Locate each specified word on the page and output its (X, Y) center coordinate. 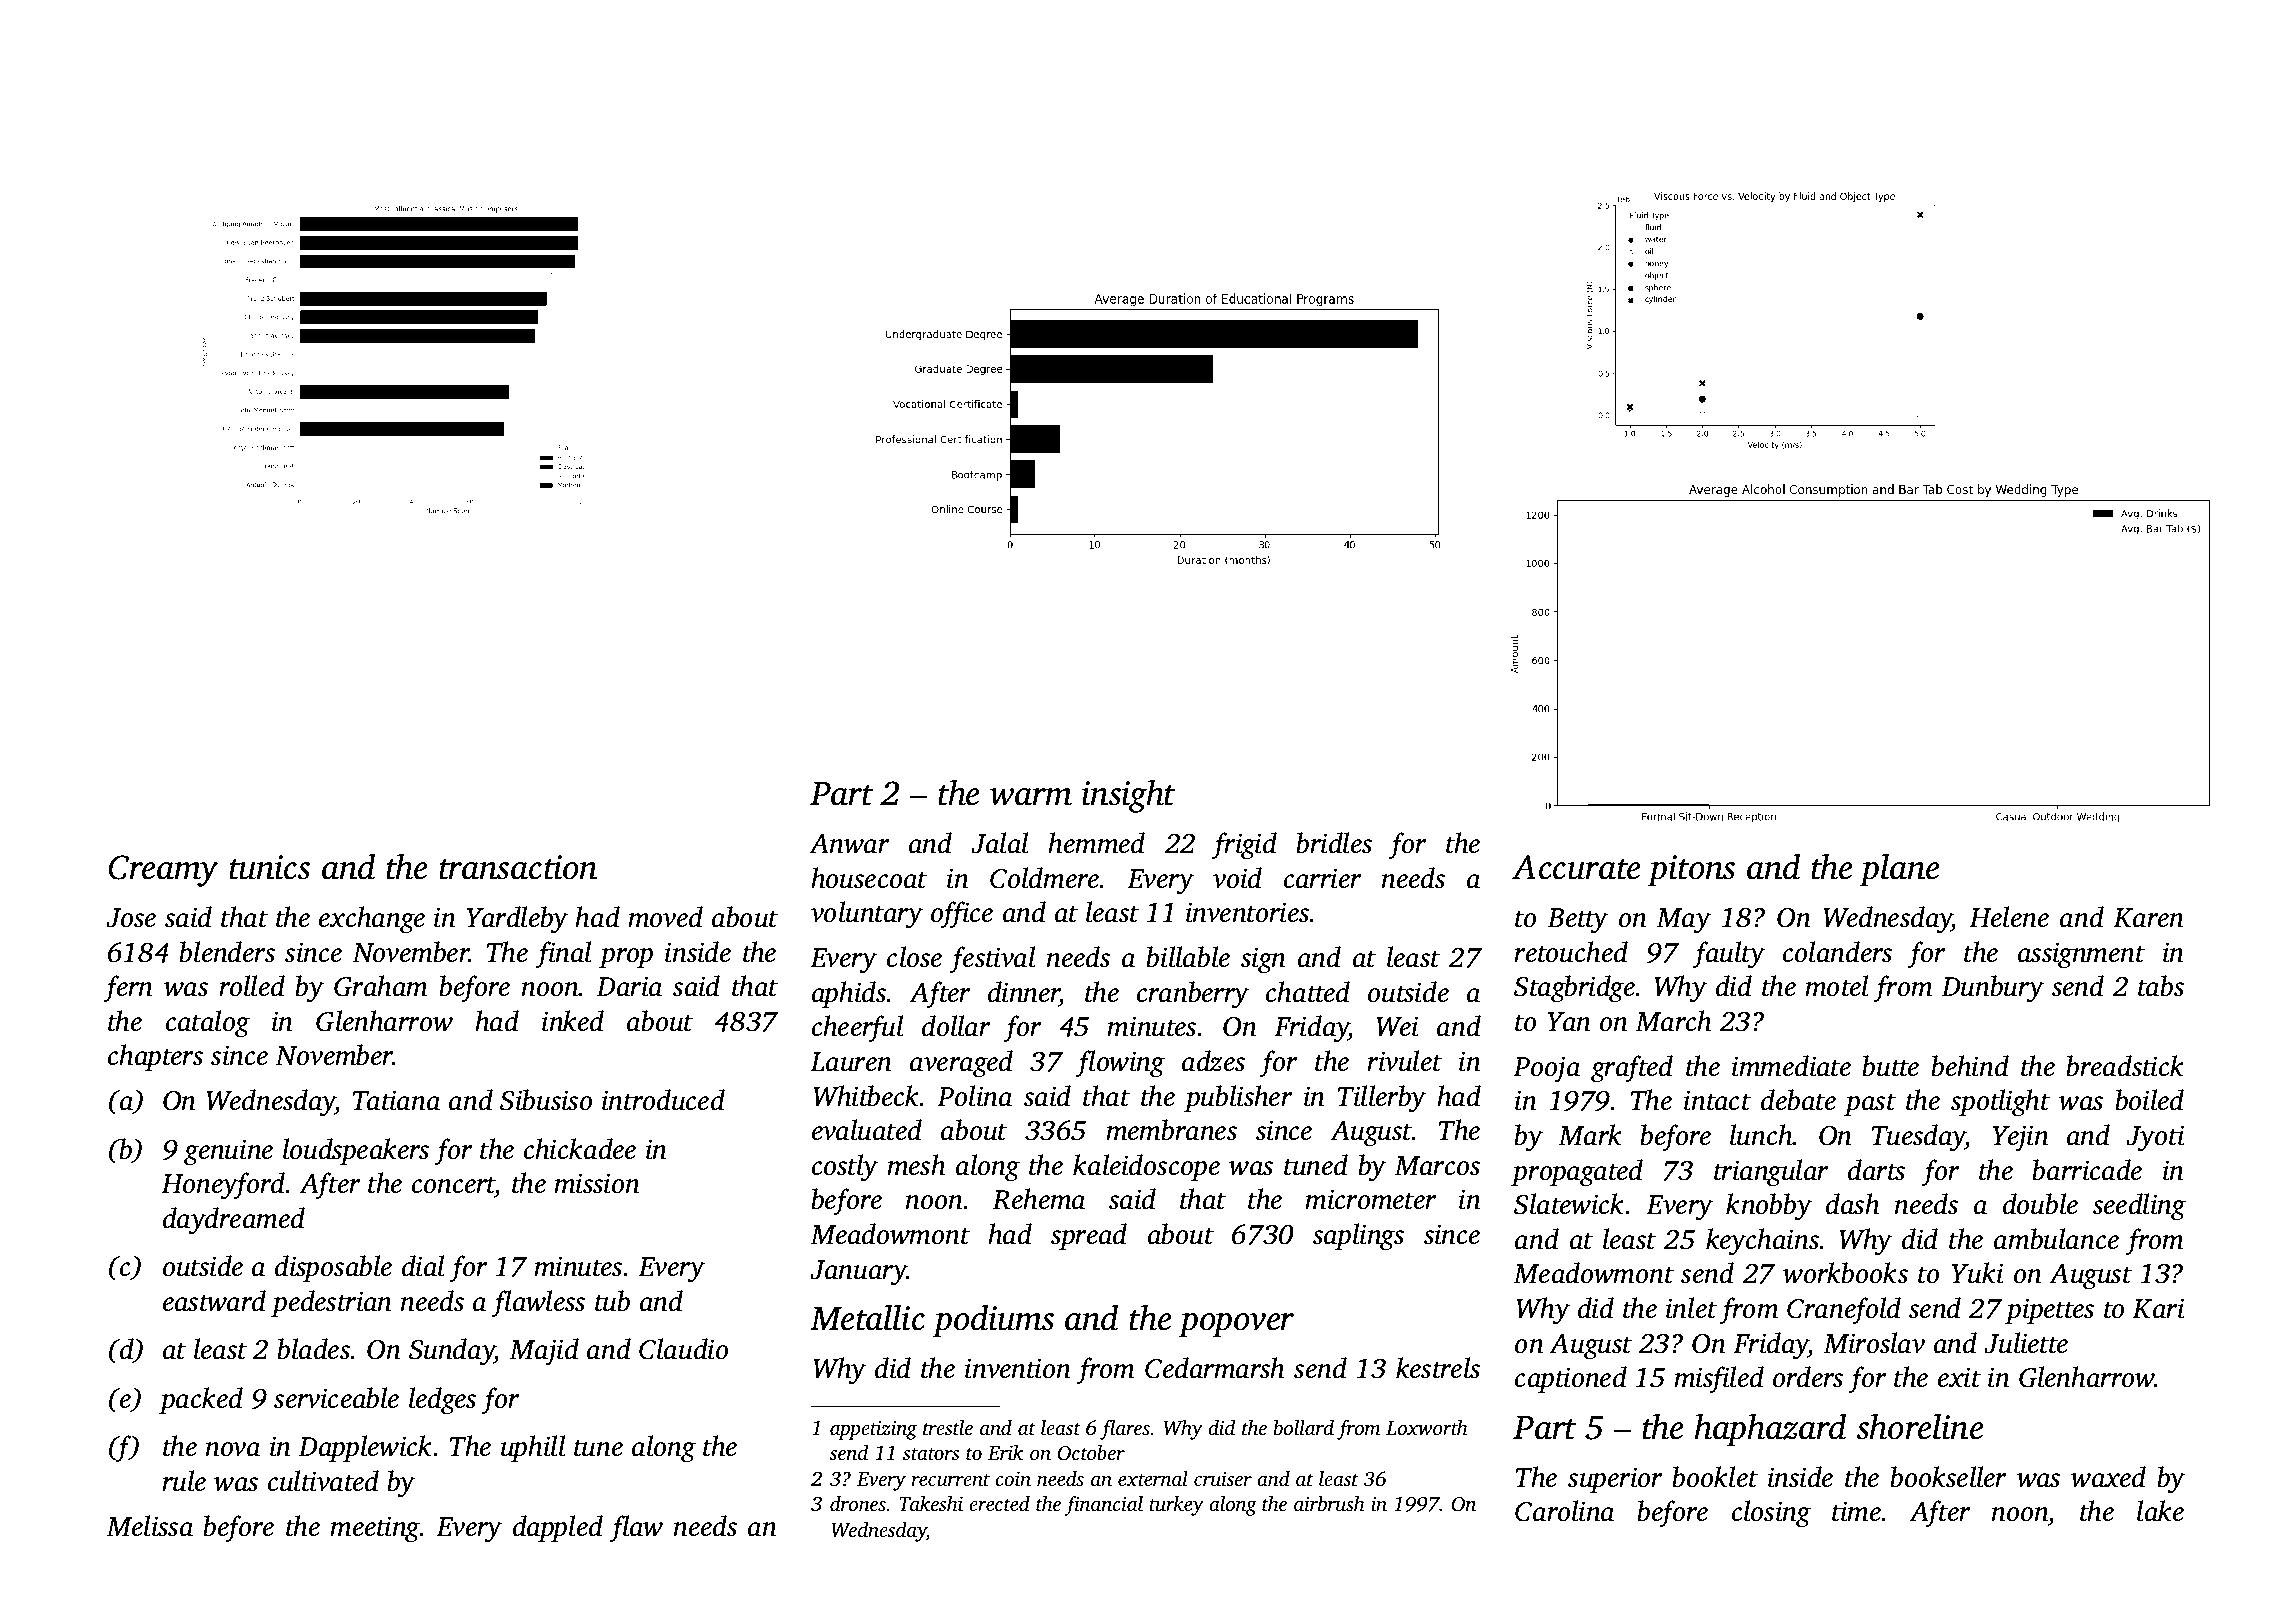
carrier (1323, 878)
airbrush (1329, 1503)
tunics (269, 867)
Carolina (1565, 1511)
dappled (558, 1528)
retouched (1571, 952)
